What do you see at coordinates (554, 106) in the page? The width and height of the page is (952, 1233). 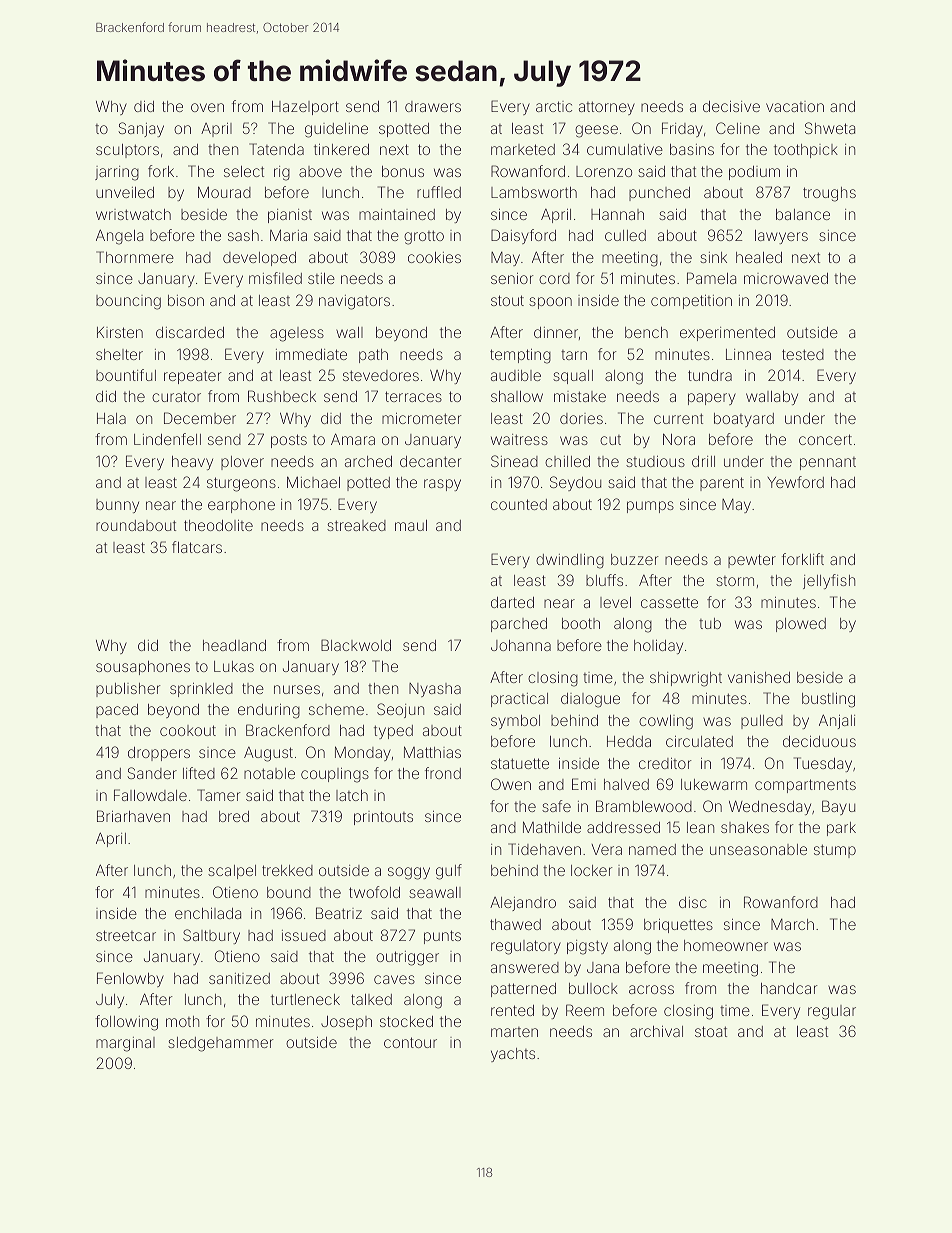 I see `arctic` at bounding box center [554, 106].
